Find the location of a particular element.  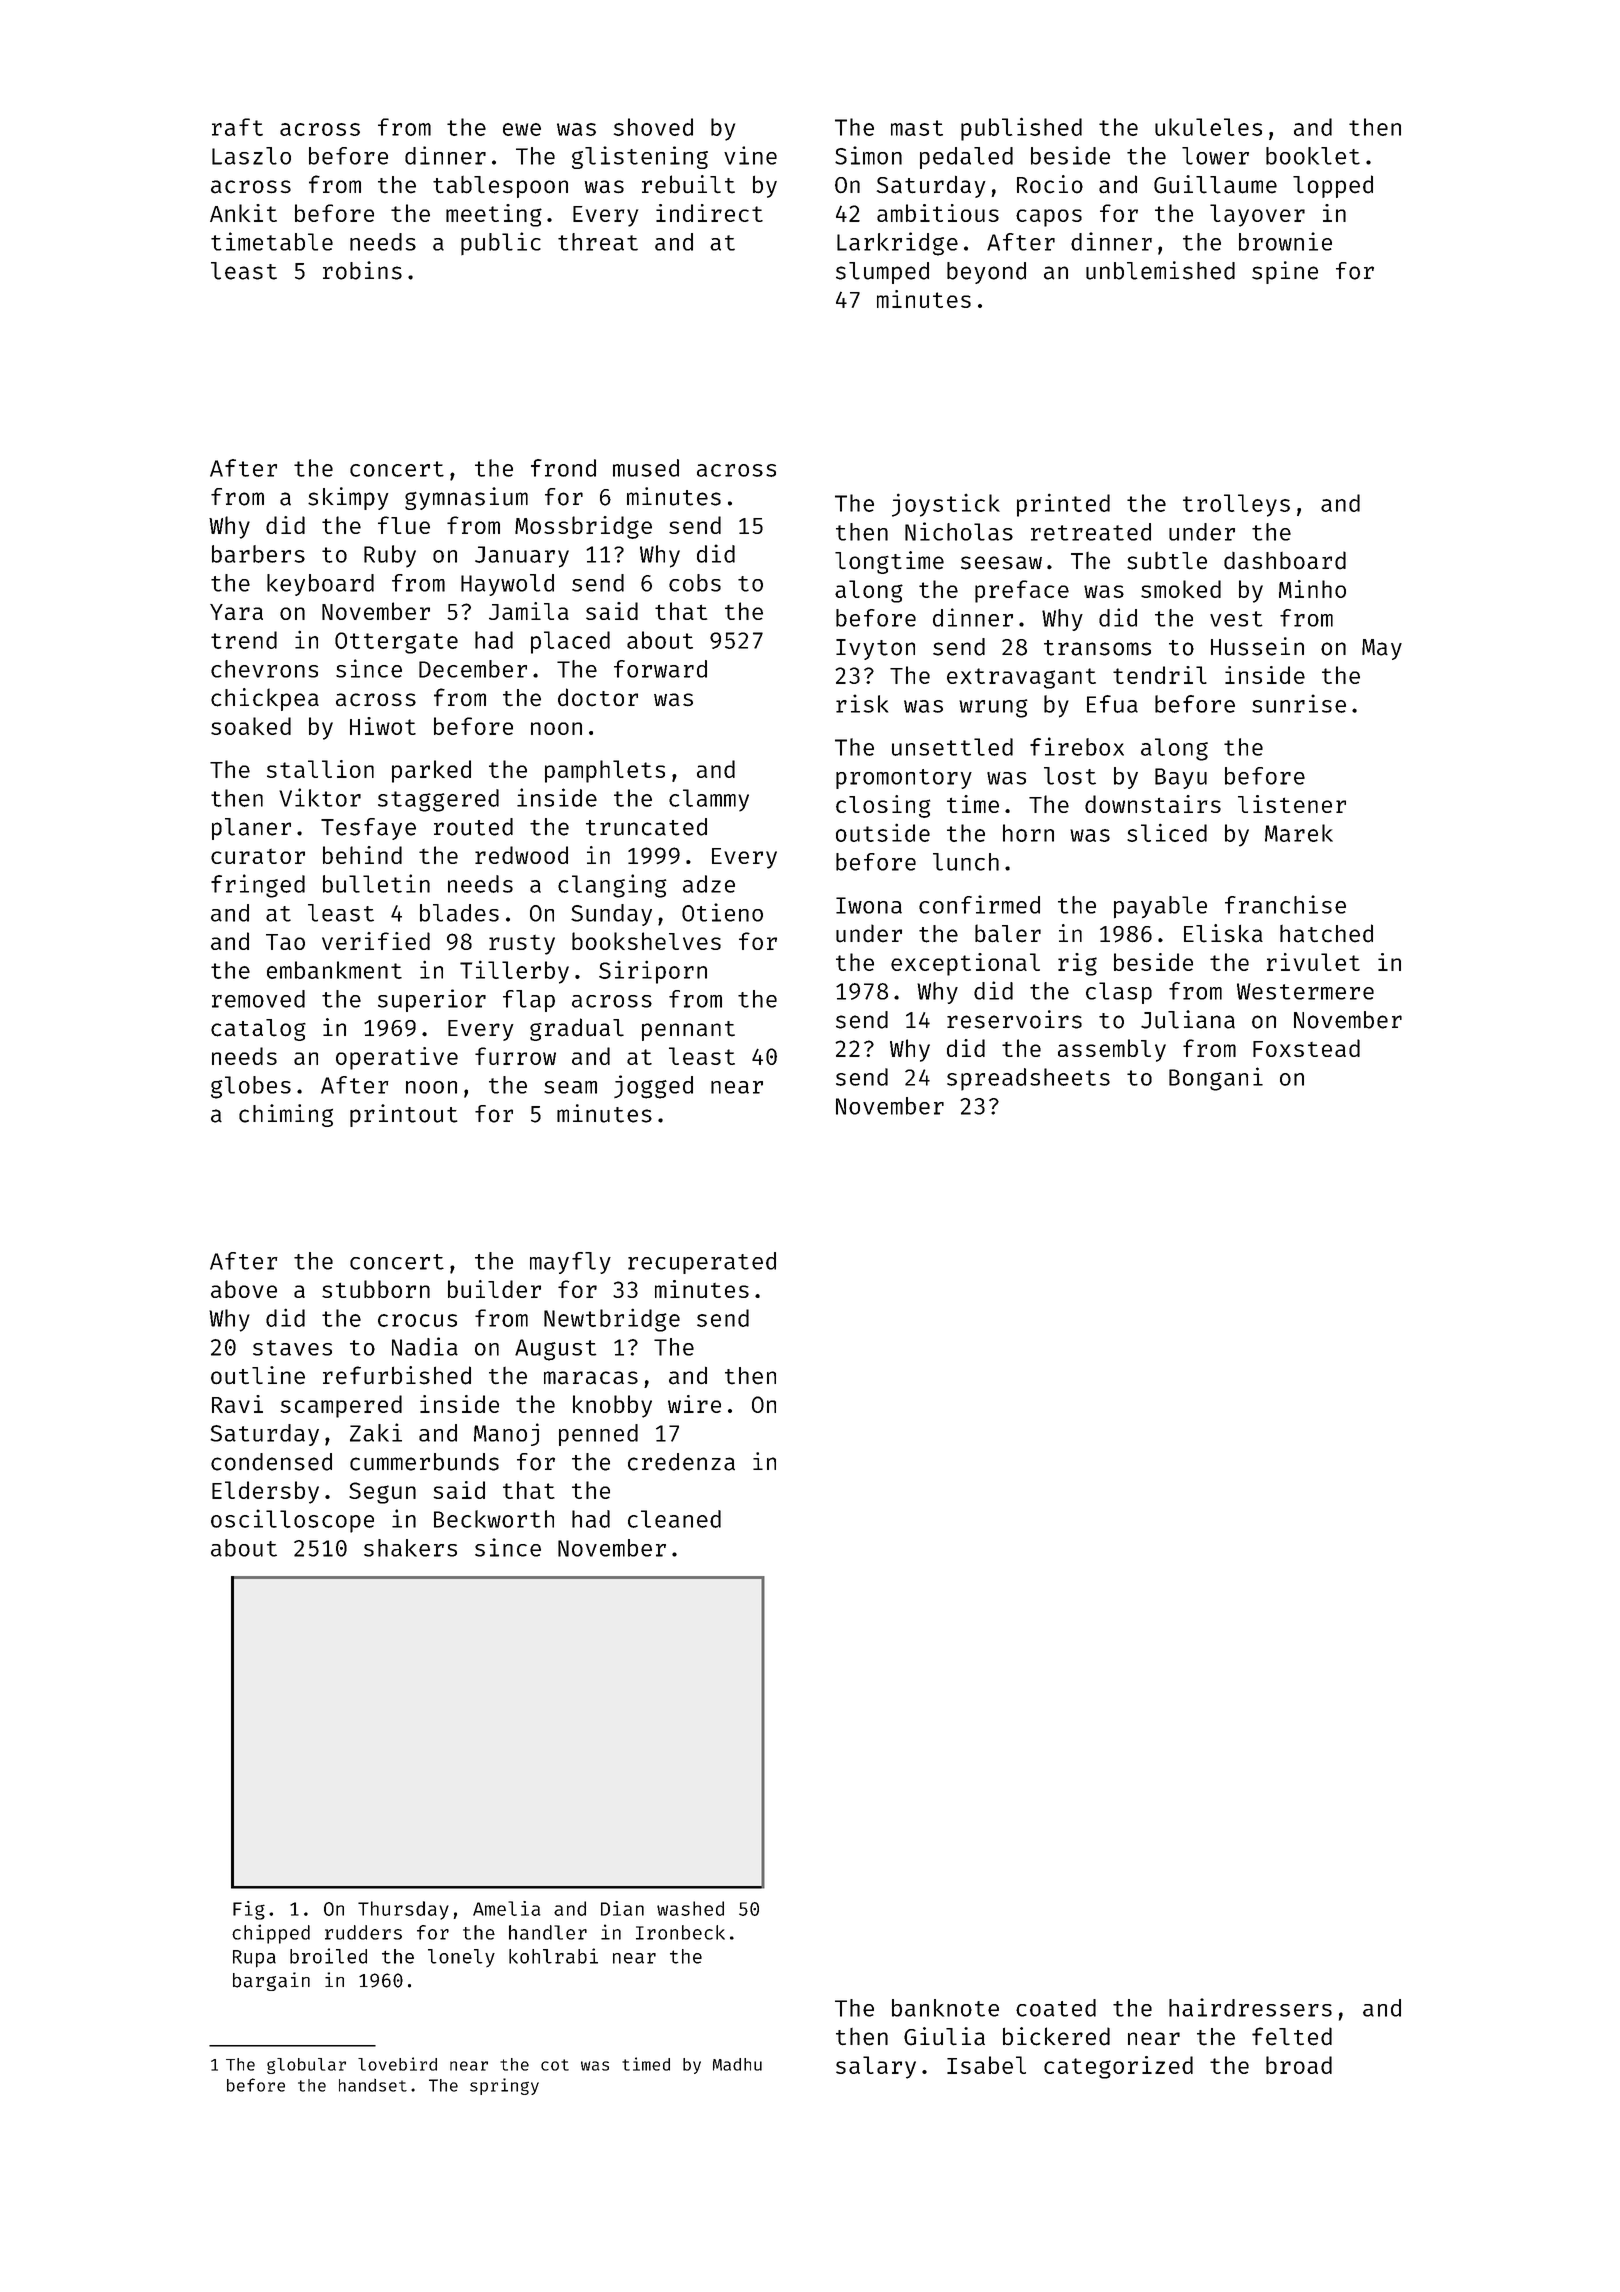

pamphlets is located at coordinates (605, 771).
